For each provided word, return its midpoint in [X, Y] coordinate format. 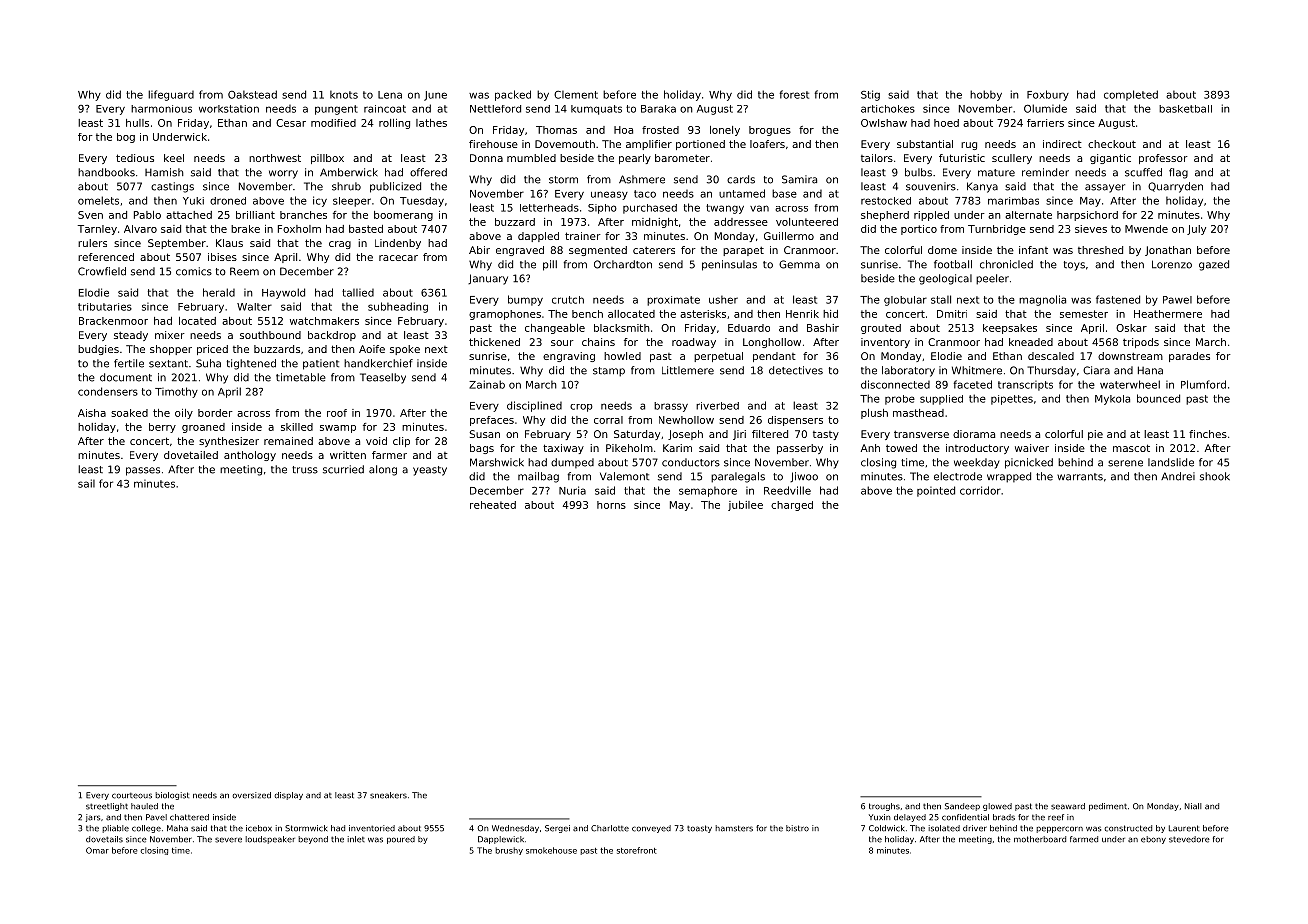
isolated [944, 828]
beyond [313, 840]
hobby [986, 95]
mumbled [531, 158]
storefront [637, 850]
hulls [137, 123]
